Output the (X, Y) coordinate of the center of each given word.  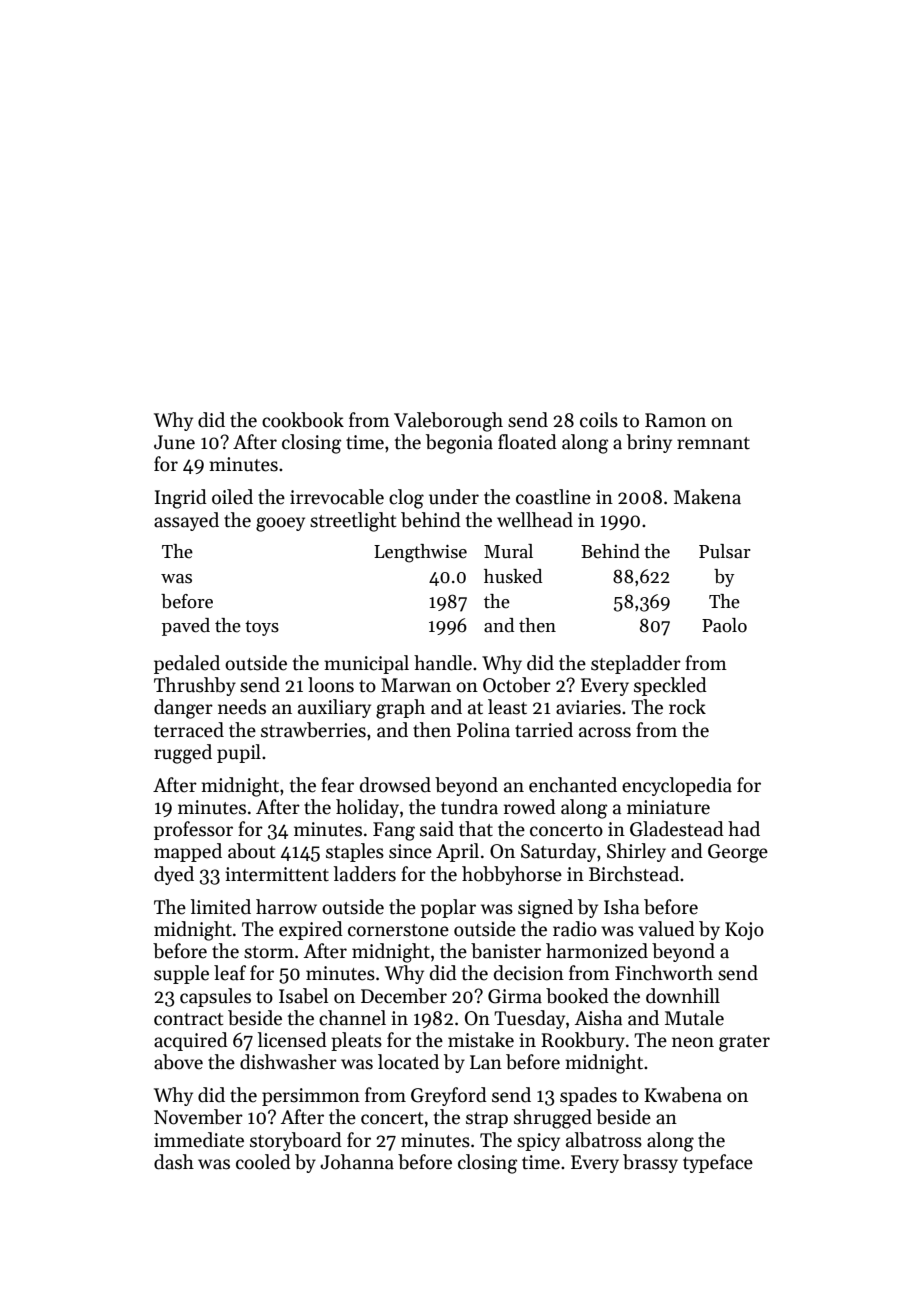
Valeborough (448, 422)
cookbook (303, 420)
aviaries (588, 707)
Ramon (675, 420)
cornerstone (398, 930)
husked (513, 576)
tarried (544, 730)
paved (186, 627)
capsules (215, 997)
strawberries (313, 730)
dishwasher (288, 1062)
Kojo (744, 931)
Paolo (724, 625)
